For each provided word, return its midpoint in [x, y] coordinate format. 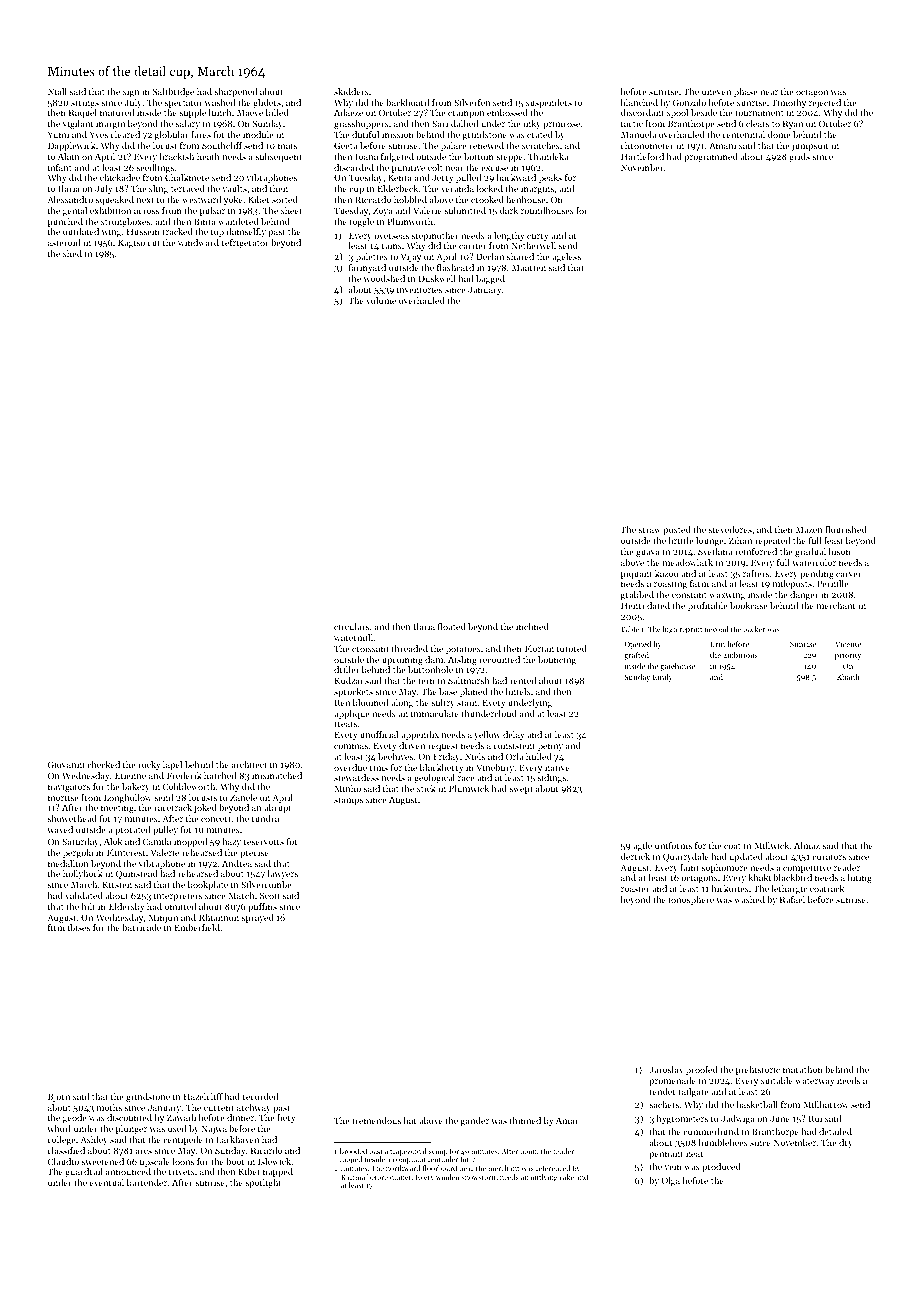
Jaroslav [666, 1069]
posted [677, 530]
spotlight [263, 1183]
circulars [351, 626]
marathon [803, 1069]
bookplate [208, 885]
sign [131, 92]
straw [650, 530]
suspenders [549, 103]
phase [746, 92]
